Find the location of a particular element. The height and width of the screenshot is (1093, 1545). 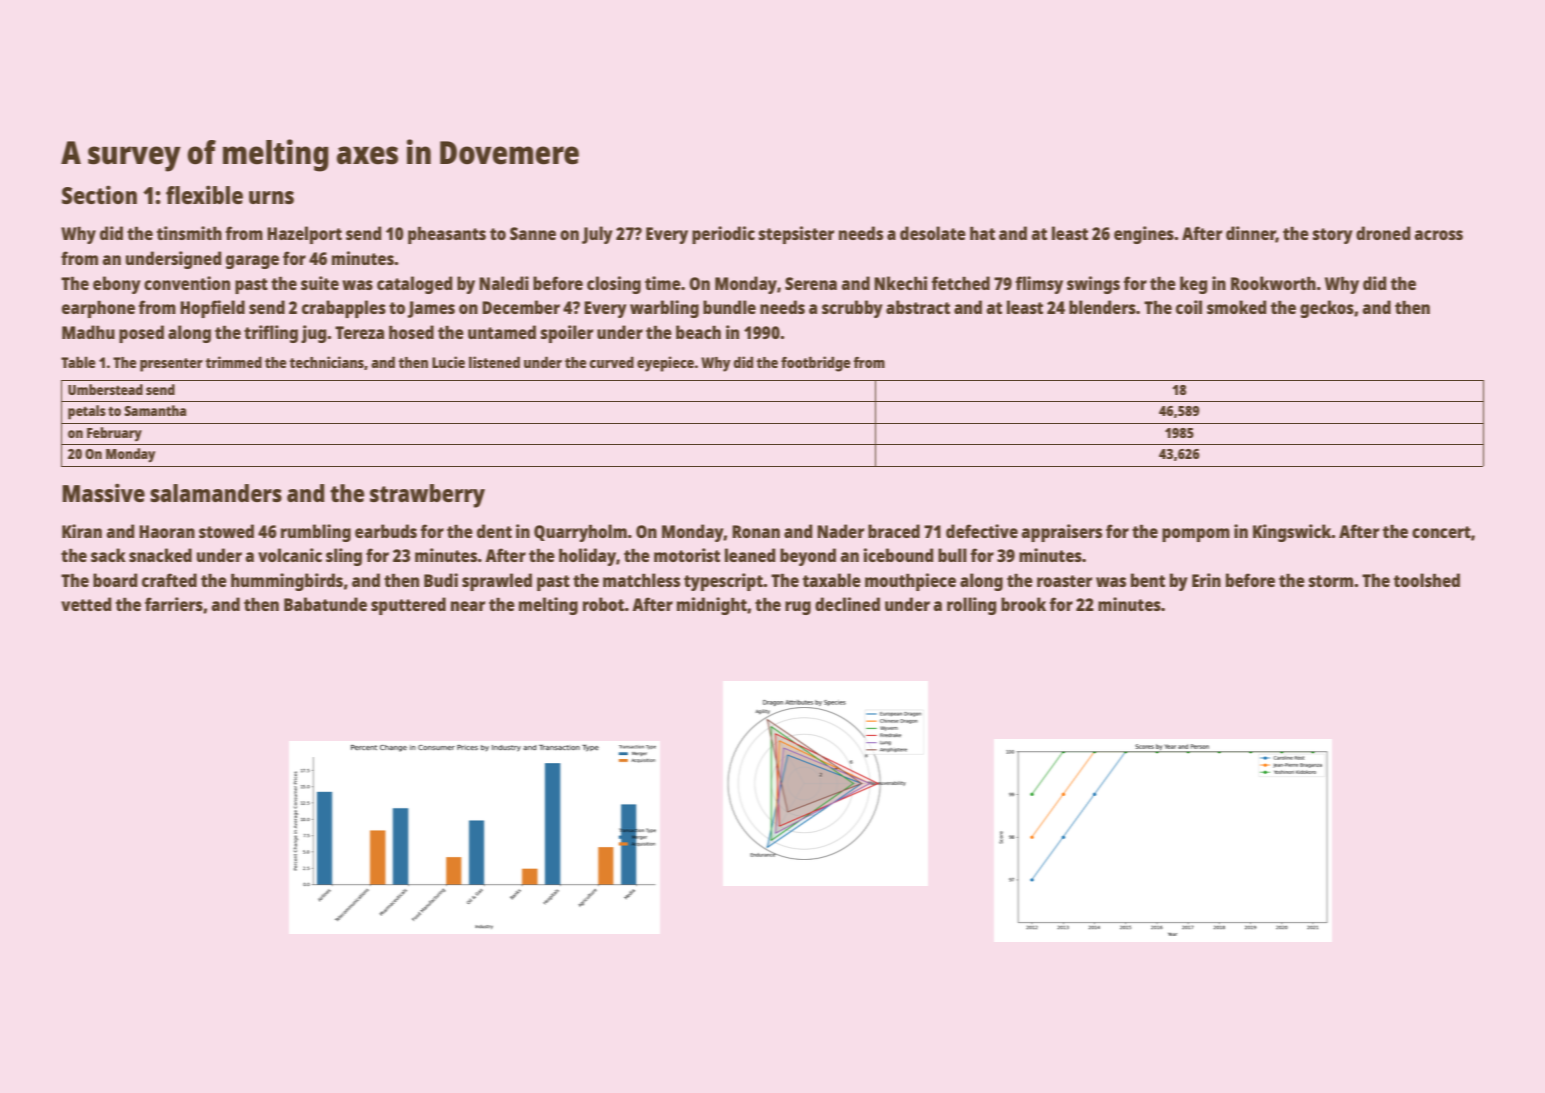

brook is located at coordinates (1023, 604).
